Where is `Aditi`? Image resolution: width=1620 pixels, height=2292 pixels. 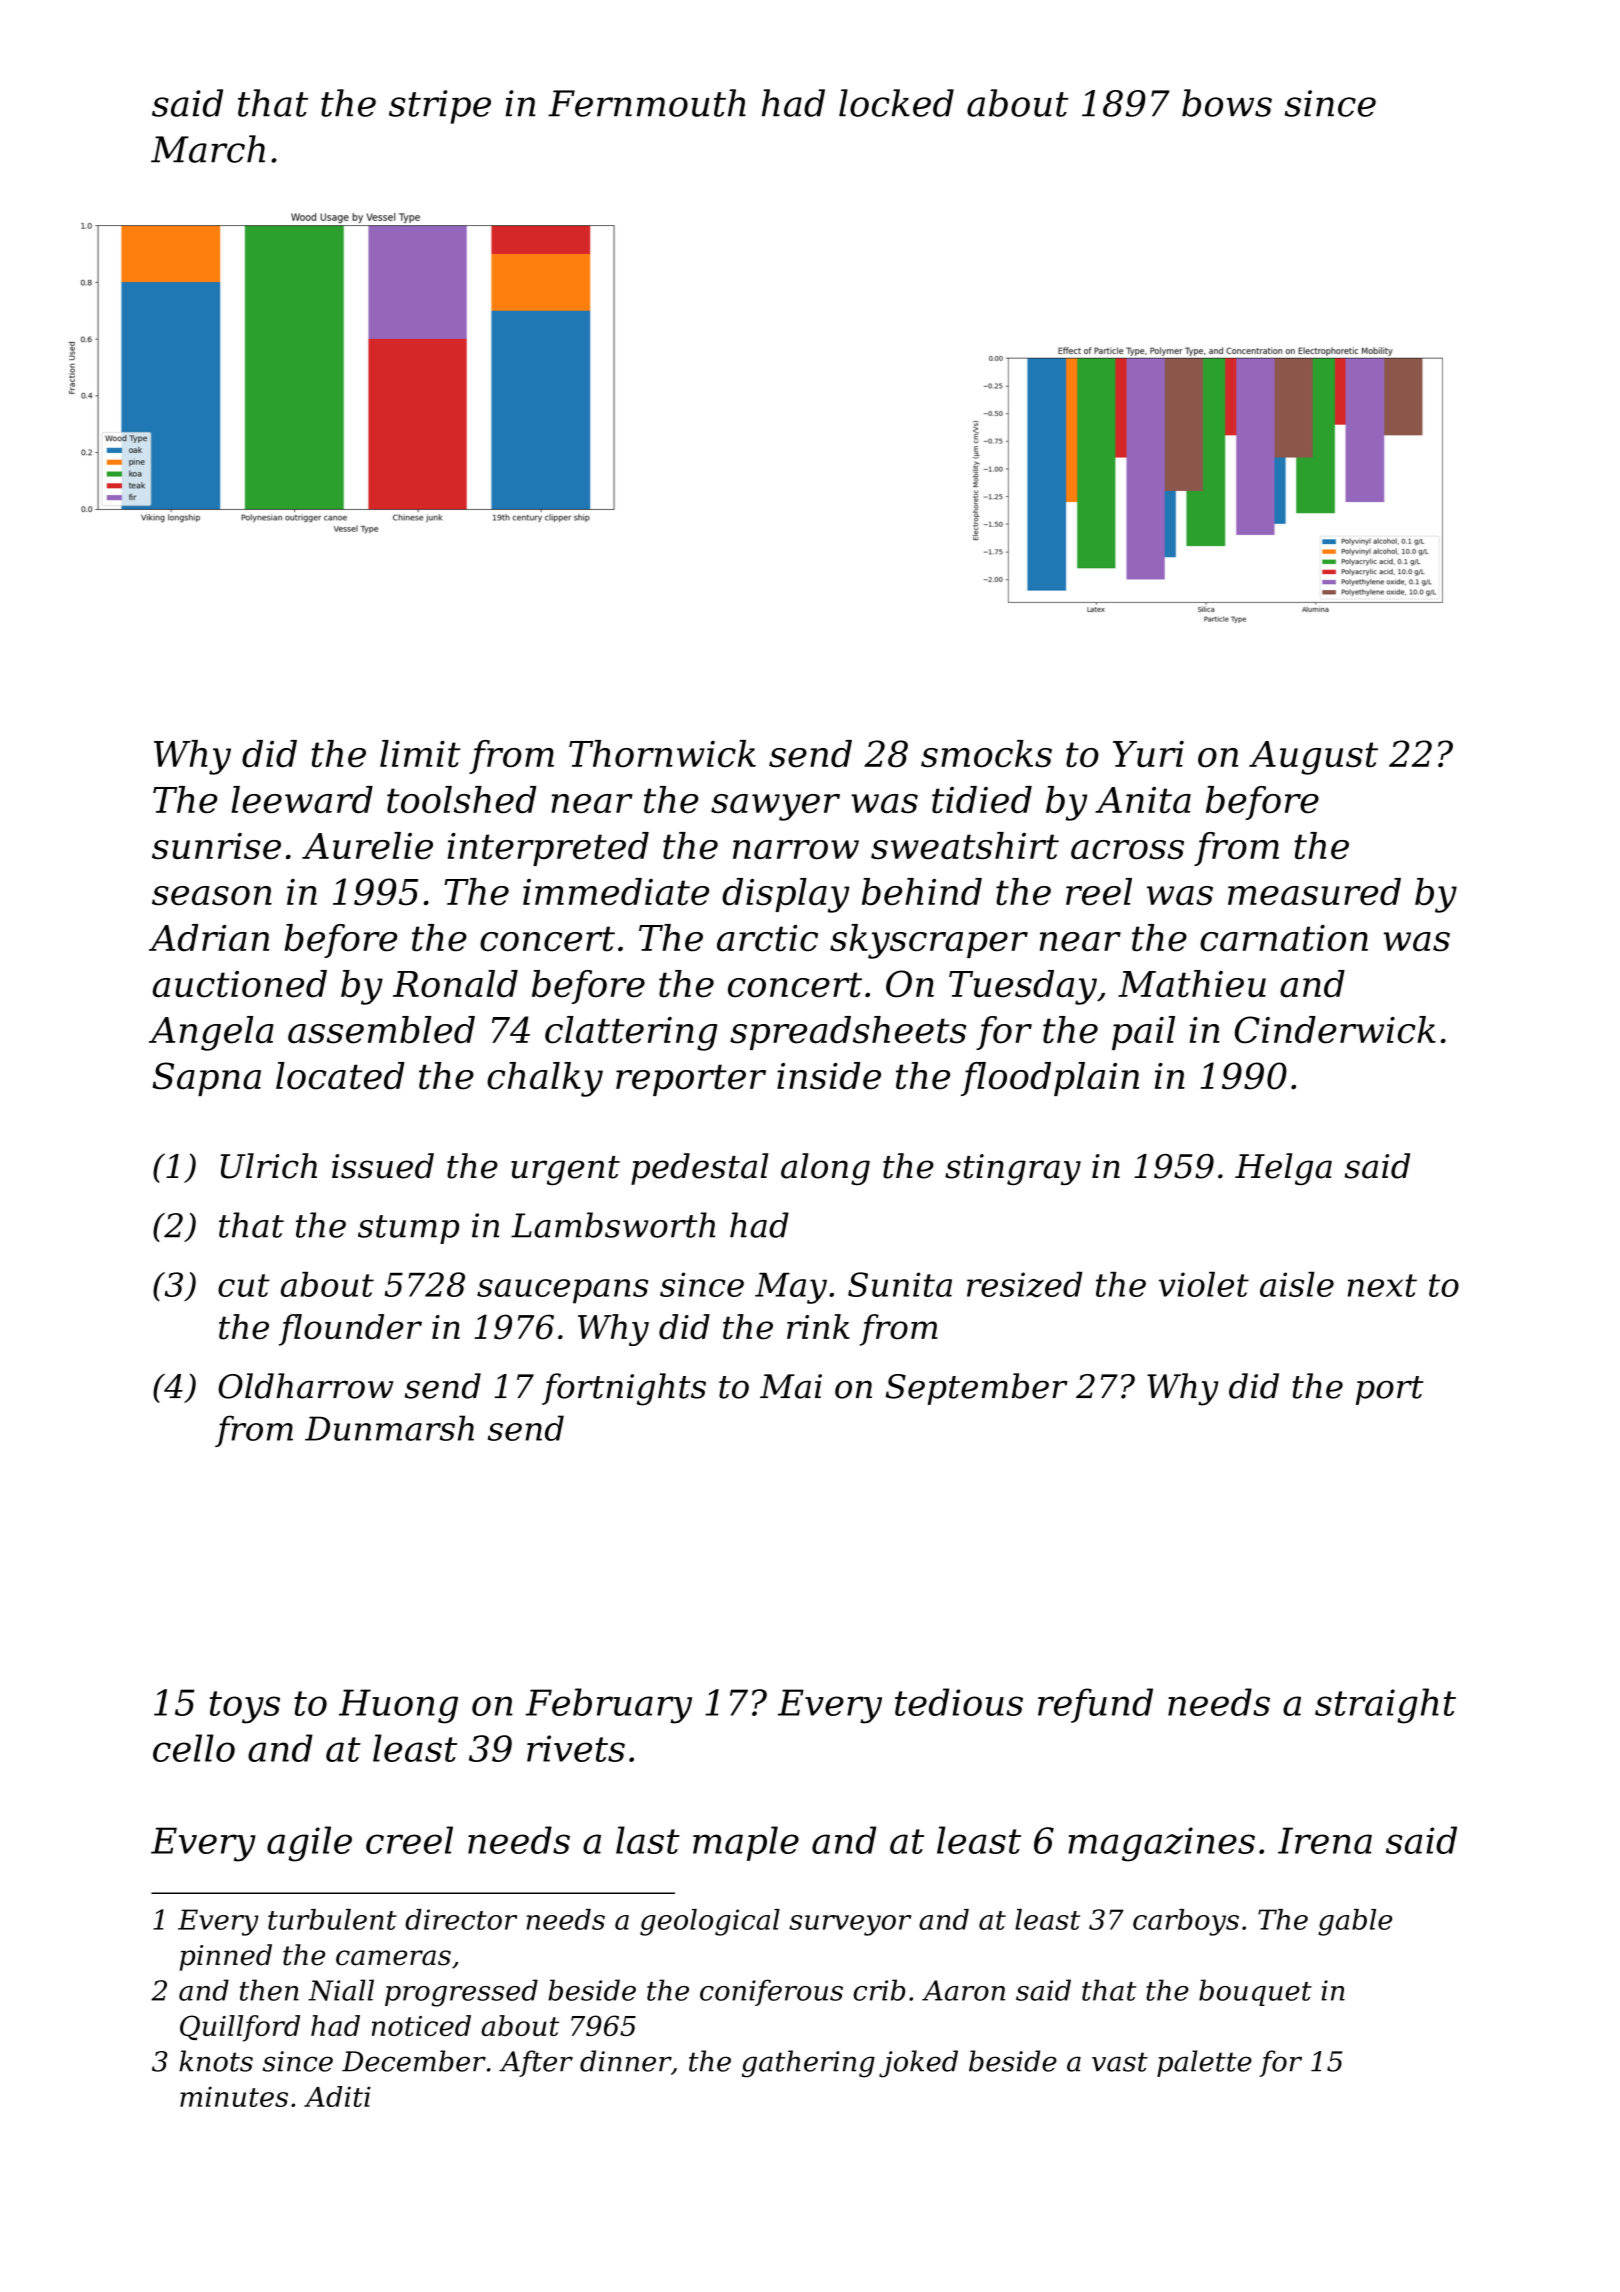
Aditi is located at coordinates (337, 2096).
